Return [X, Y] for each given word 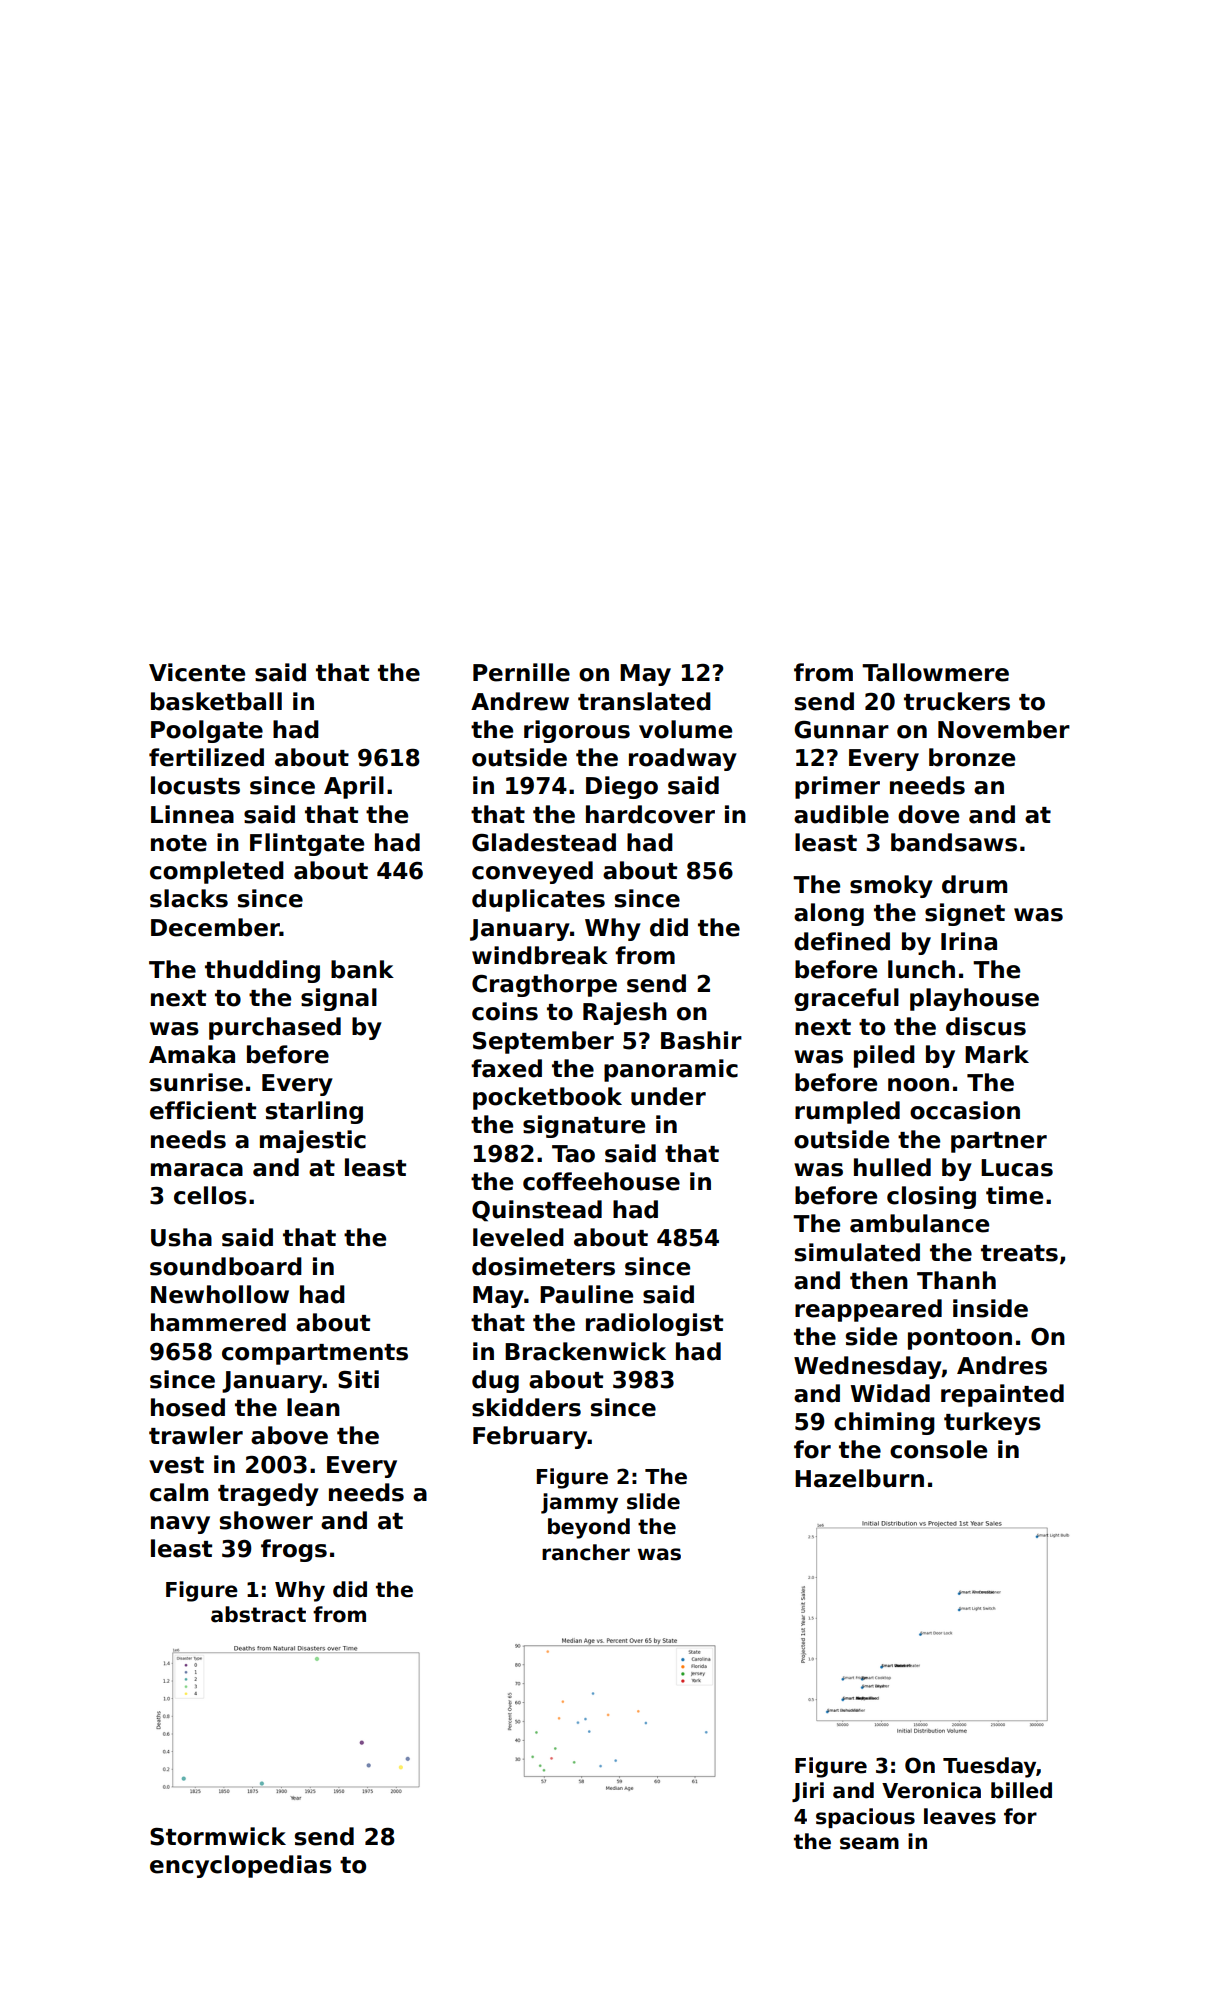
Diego [622, 787]
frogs [294, 1550]
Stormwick [218, 1836]
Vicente [197, 672]
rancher [586, 1552]
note [179, 843]
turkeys [992, 1423]
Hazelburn [859, 1478]
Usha [181, 1237]
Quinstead [537, 1211]
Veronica [931, 1790]
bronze [972, 757]
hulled [892, 1167]
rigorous [577, 731]
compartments [315, 1354]
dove [928, 814]
